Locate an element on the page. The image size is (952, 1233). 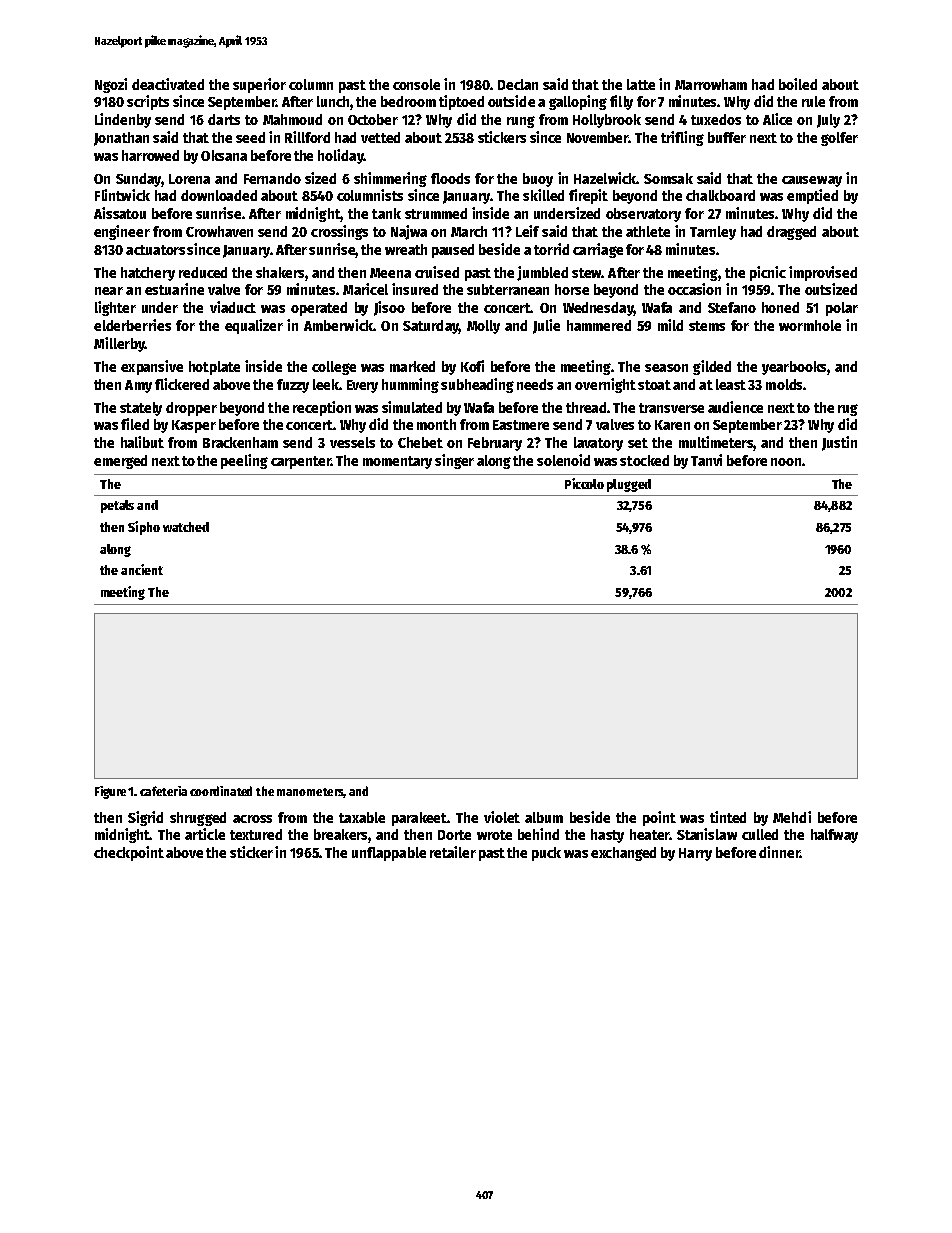
cruised is located at coordinates (437, 272).
